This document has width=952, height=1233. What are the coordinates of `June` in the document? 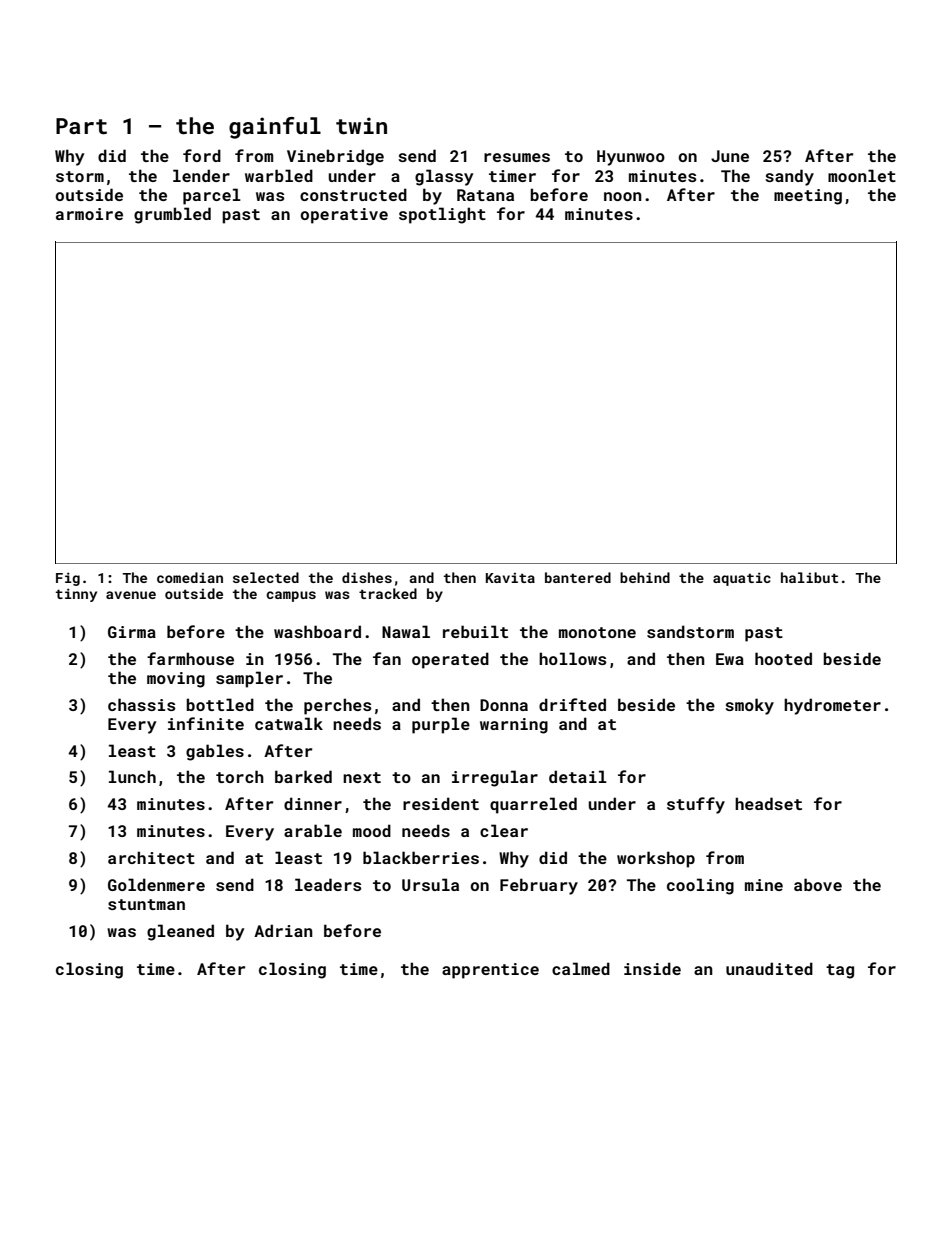 It's located at (730, 156).
